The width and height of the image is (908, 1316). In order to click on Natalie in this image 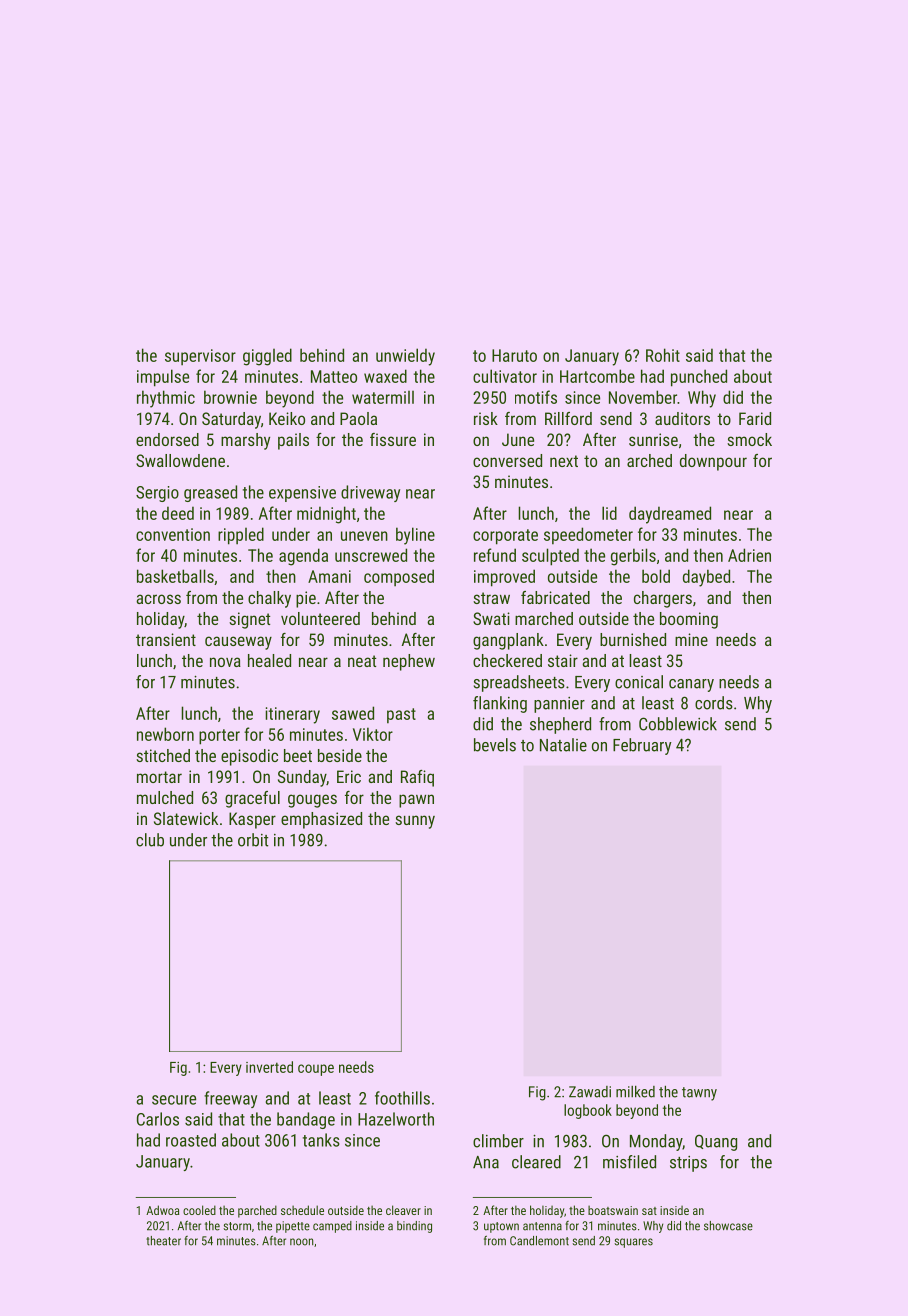, I will do `click(563, 745)`.
